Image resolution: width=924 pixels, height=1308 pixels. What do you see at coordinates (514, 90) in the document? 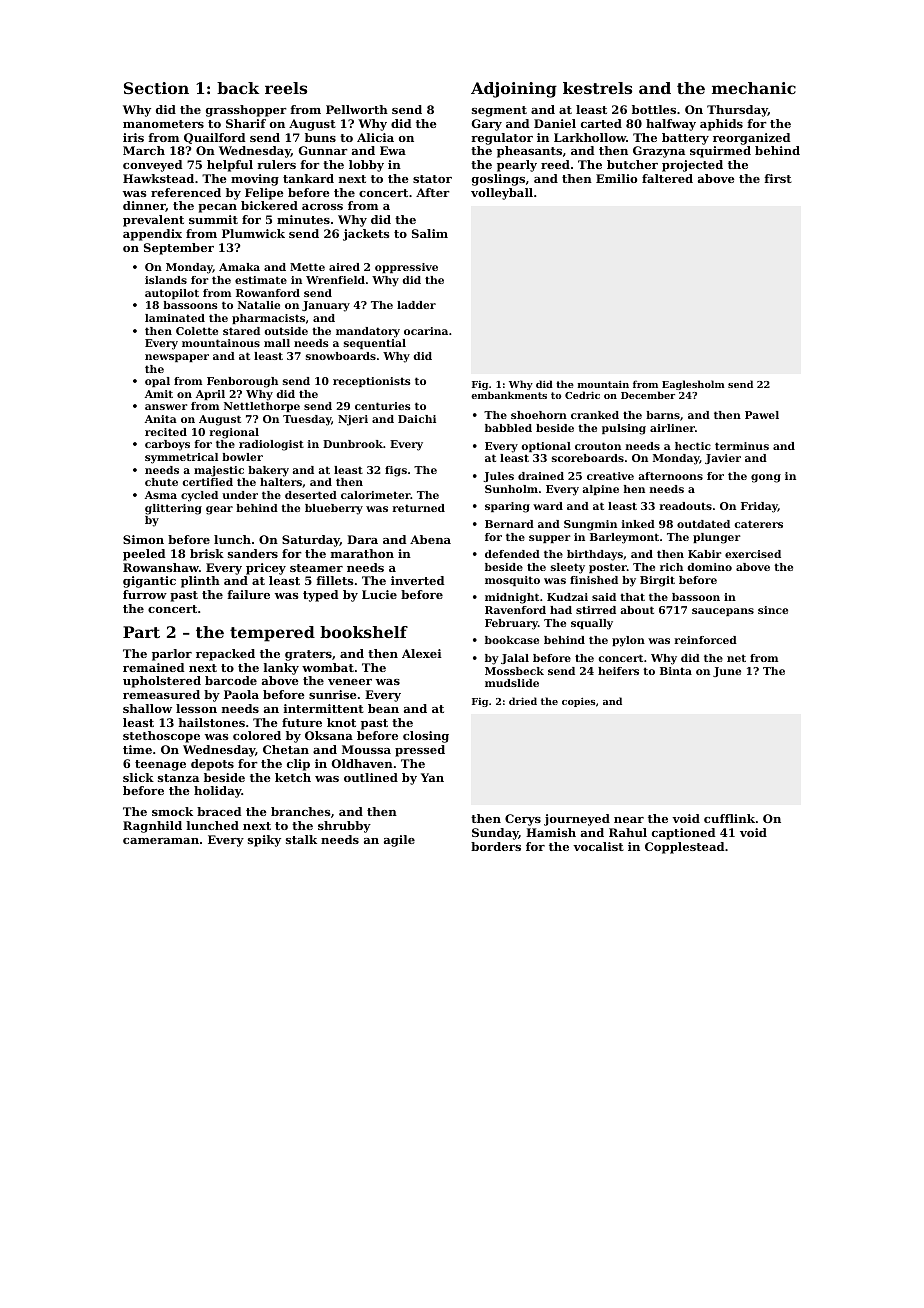
I see `Adjoining` at bounding box center [514, 90].
